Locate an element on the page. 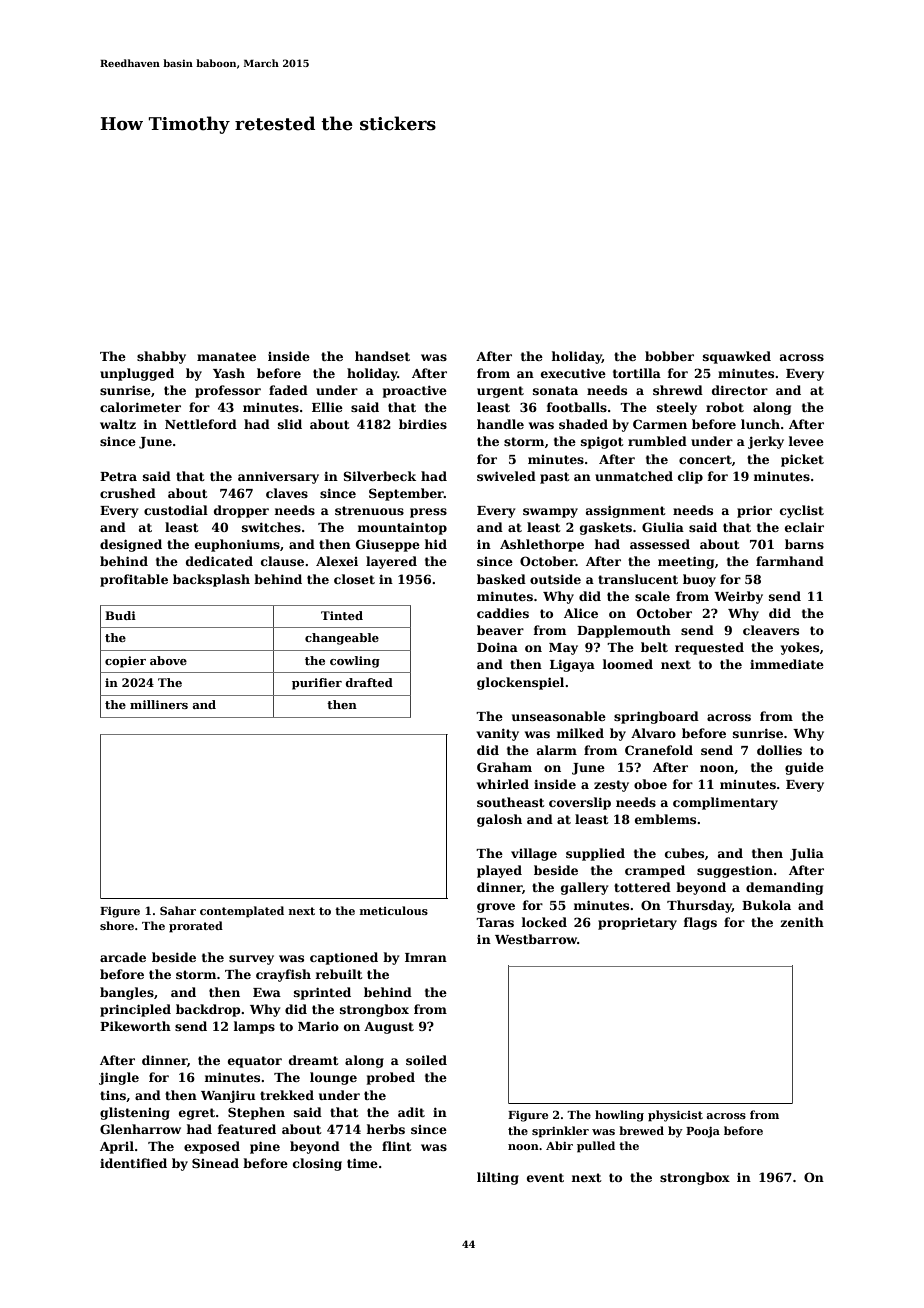 The image size is (924, 1308). caddies is located at coordinates (503, 613).
